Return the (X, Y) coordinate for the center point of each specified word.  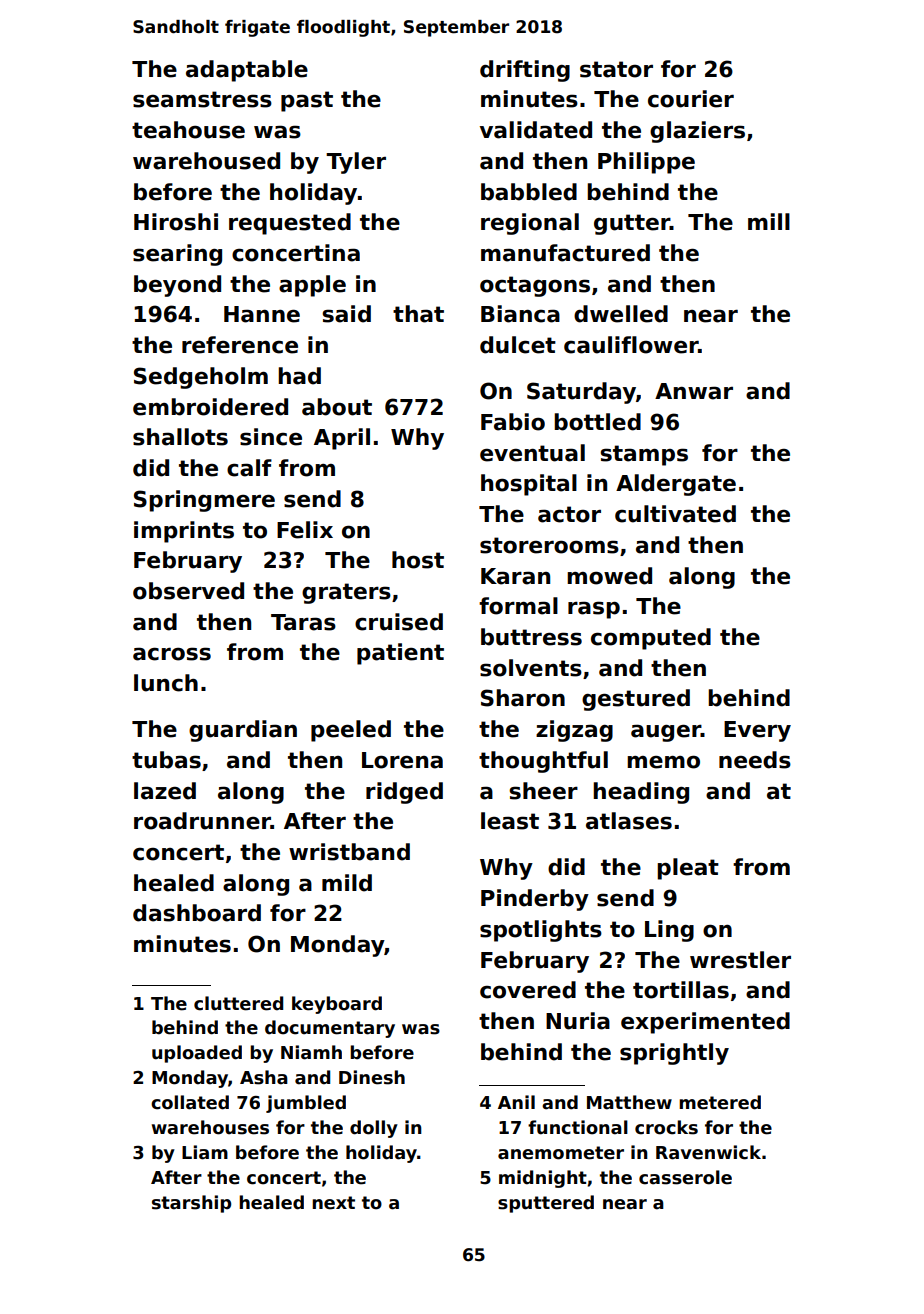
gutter (632, 224)
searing (177, 255)
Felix (305, 530)
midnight (543, 1179)
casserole (685, 1177)
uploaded (197, 1054)
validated (536, 130)
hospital (529, 485)
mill (769, 221)
